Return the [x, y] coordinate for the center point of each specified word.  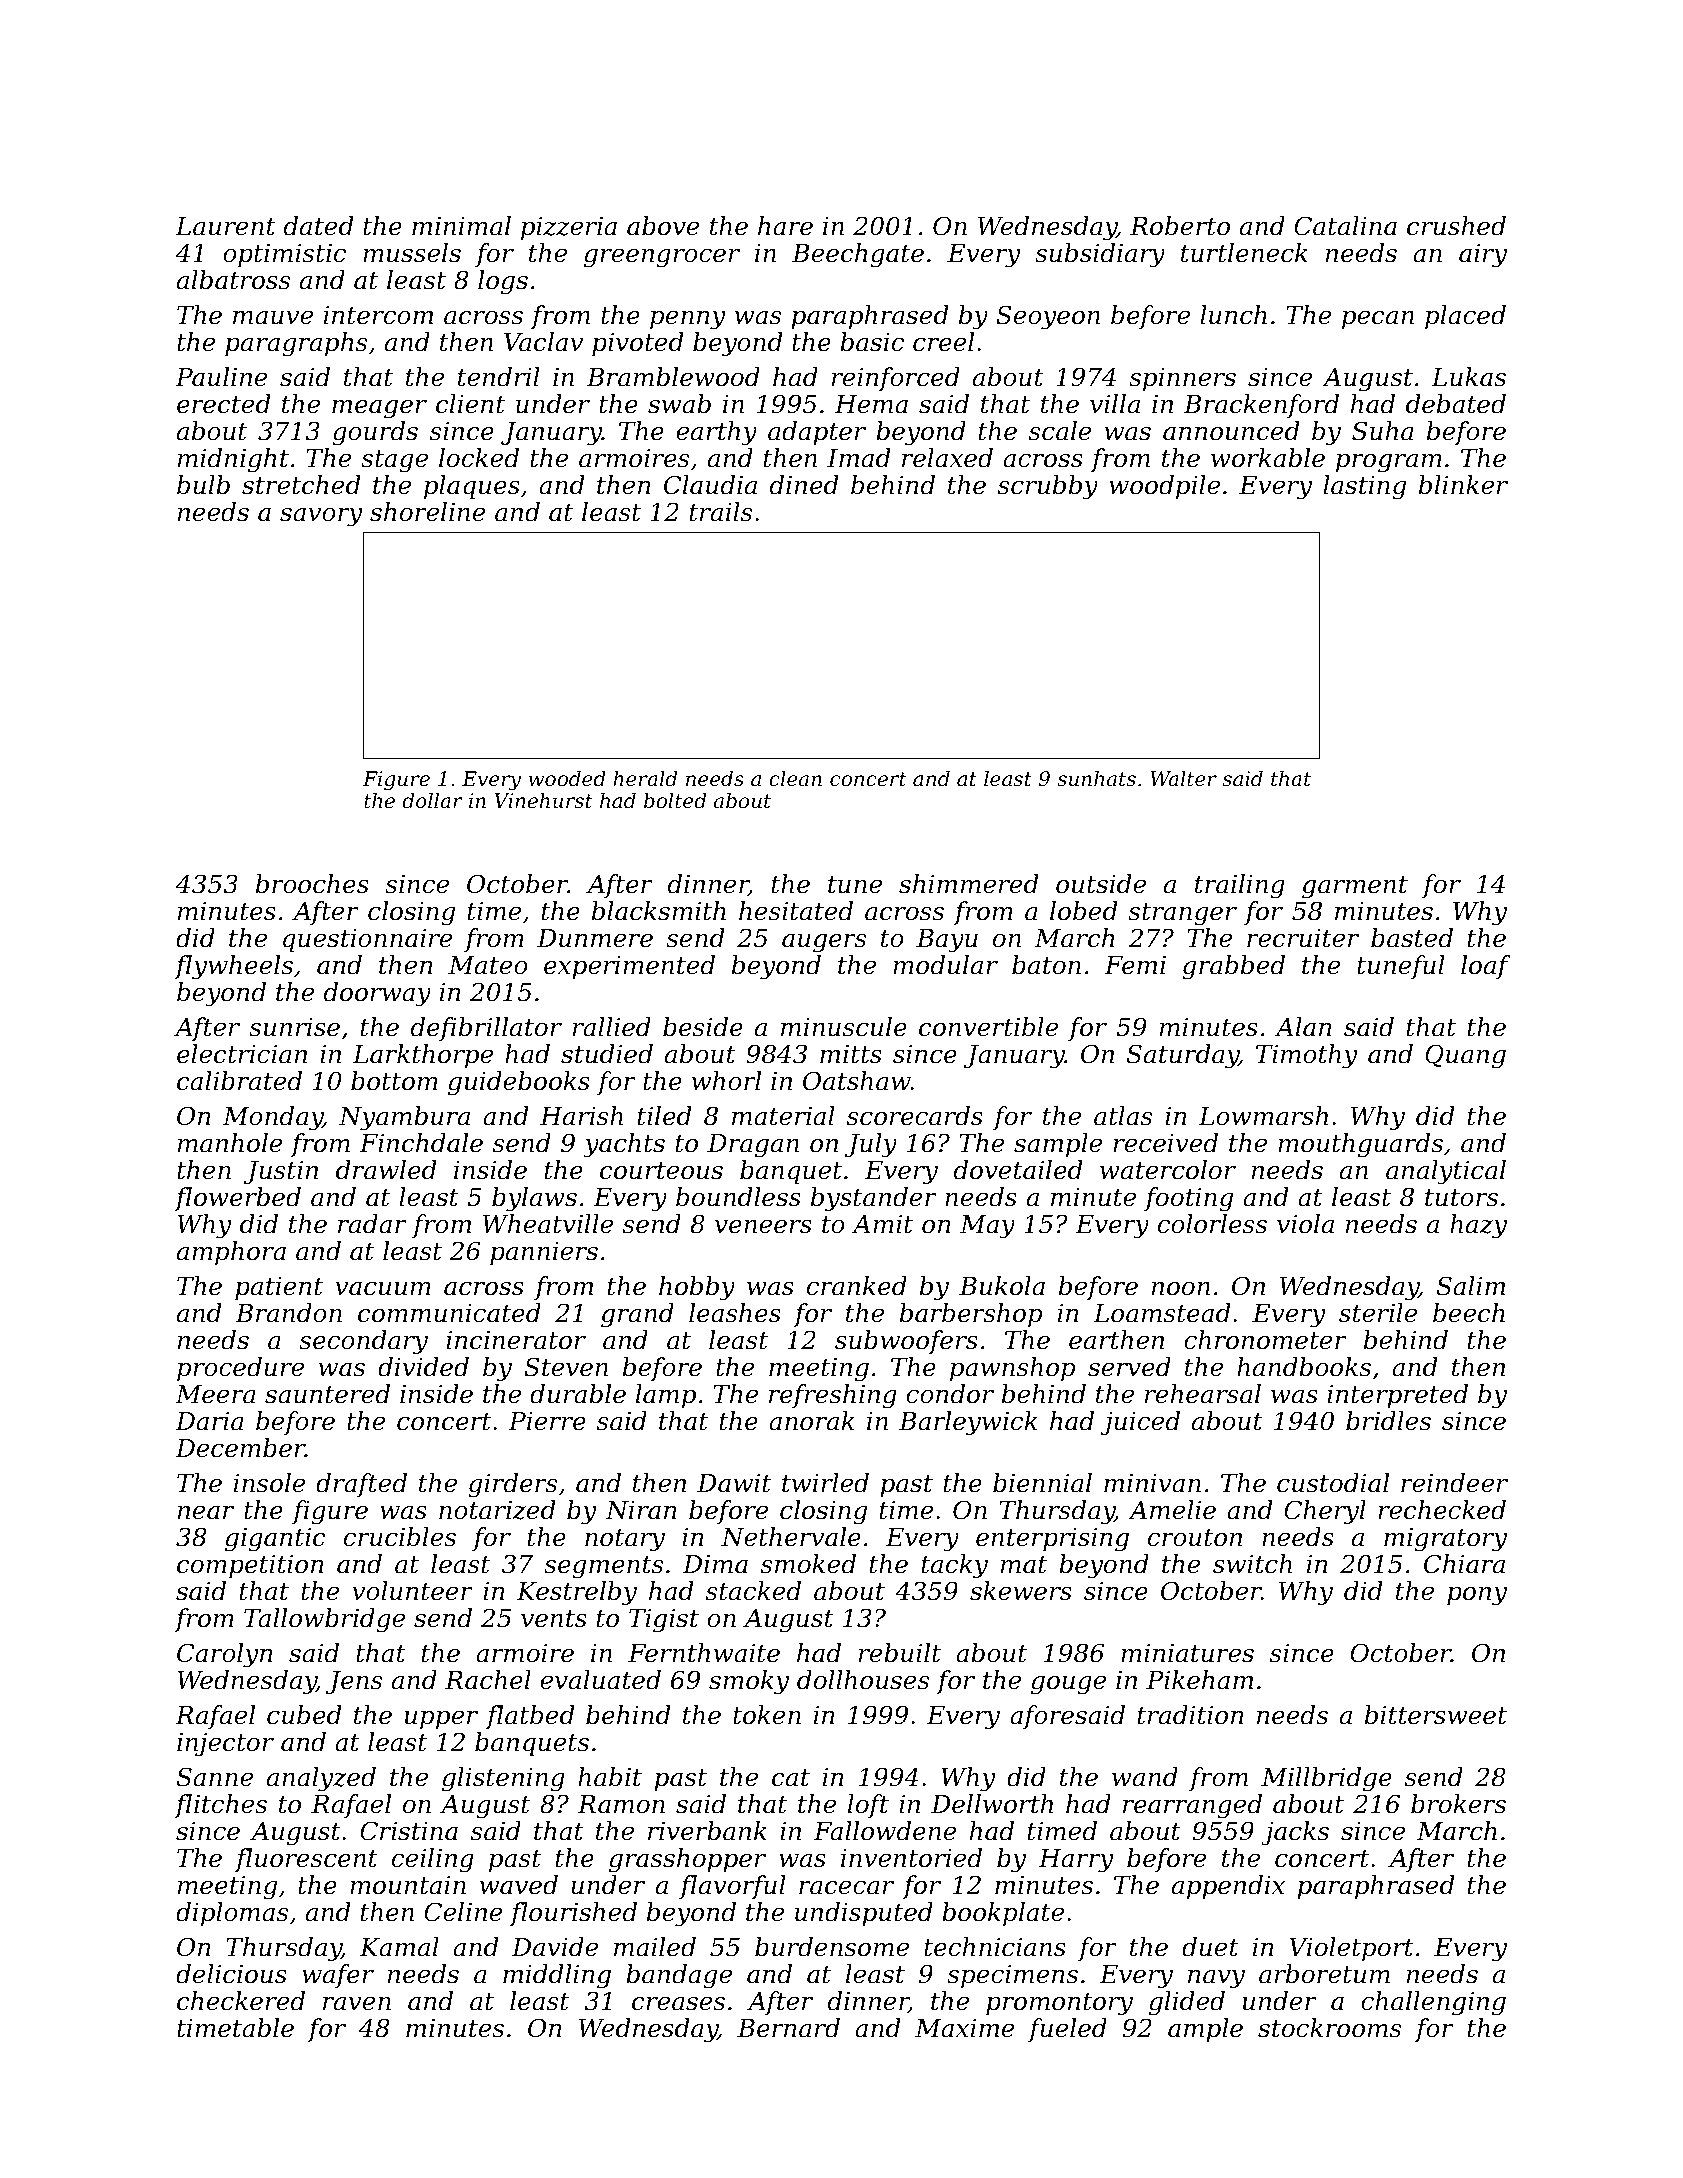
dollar [432, 801]
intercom [378, 315]
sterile [1378, 1313]
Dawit [734, 1483]
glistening [503, 1779]
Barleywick [968, 1423]
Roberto [1180, 226]
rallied [612, 1027]
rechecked [1442, 1510]
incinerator [516, 1340]
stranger [1182, 914]
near [206, 1513]
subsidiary [1100, 255]
